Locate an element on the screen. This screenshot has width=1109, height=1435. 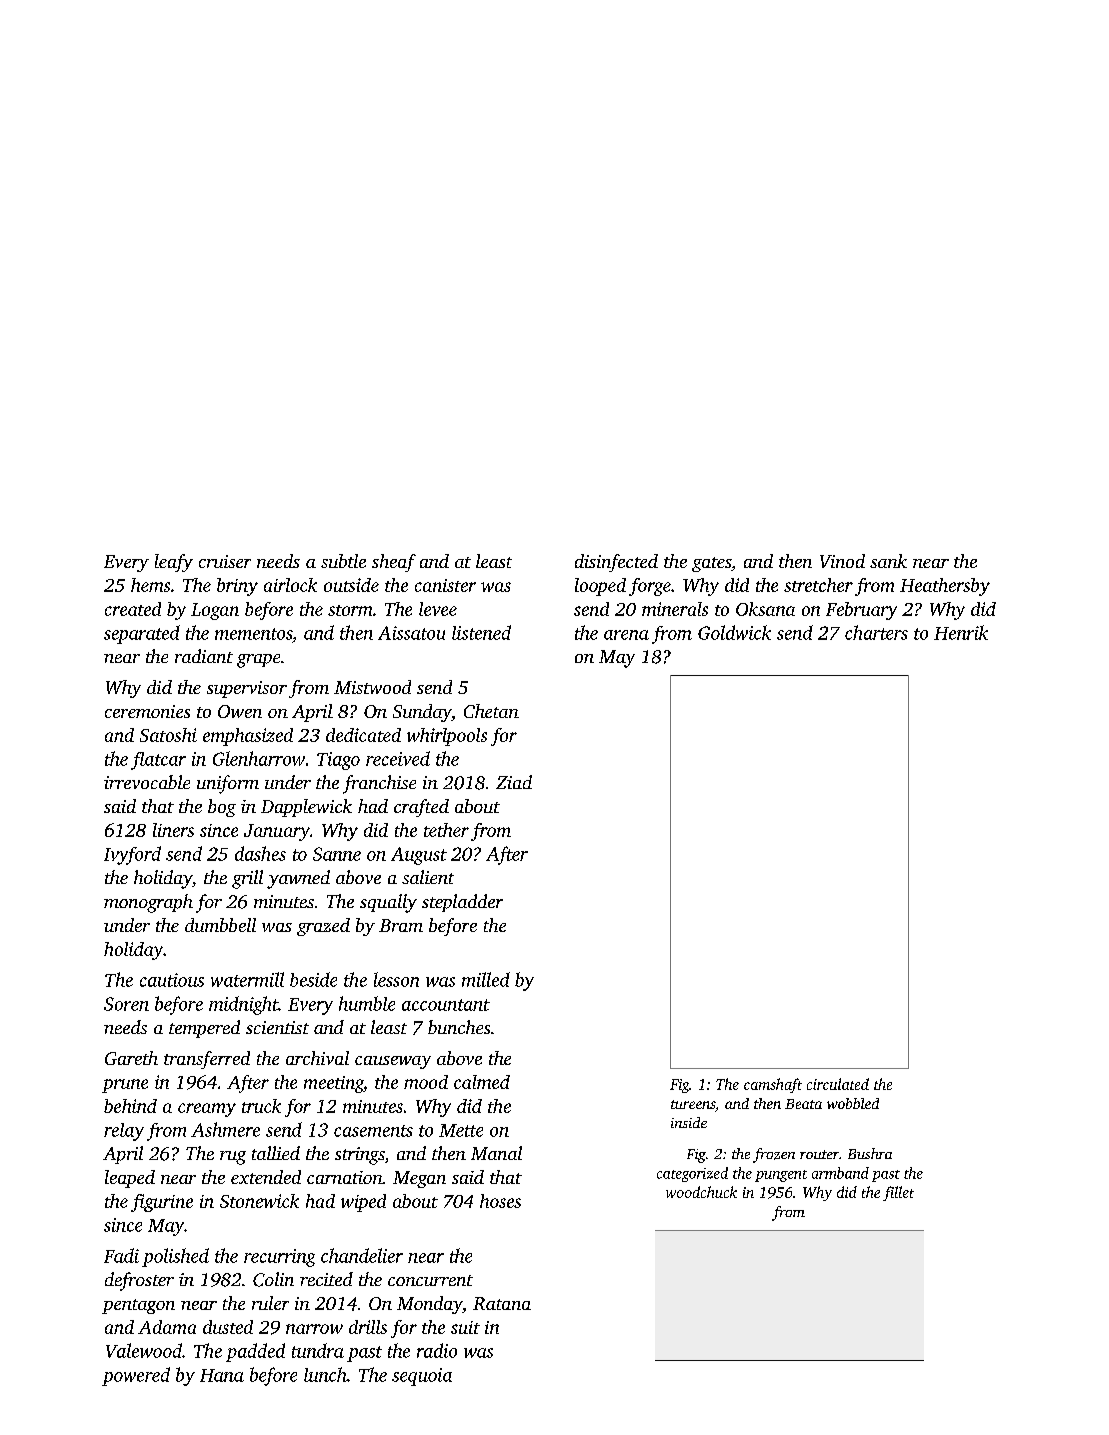
prune is located at coordinates (125, 1086).
